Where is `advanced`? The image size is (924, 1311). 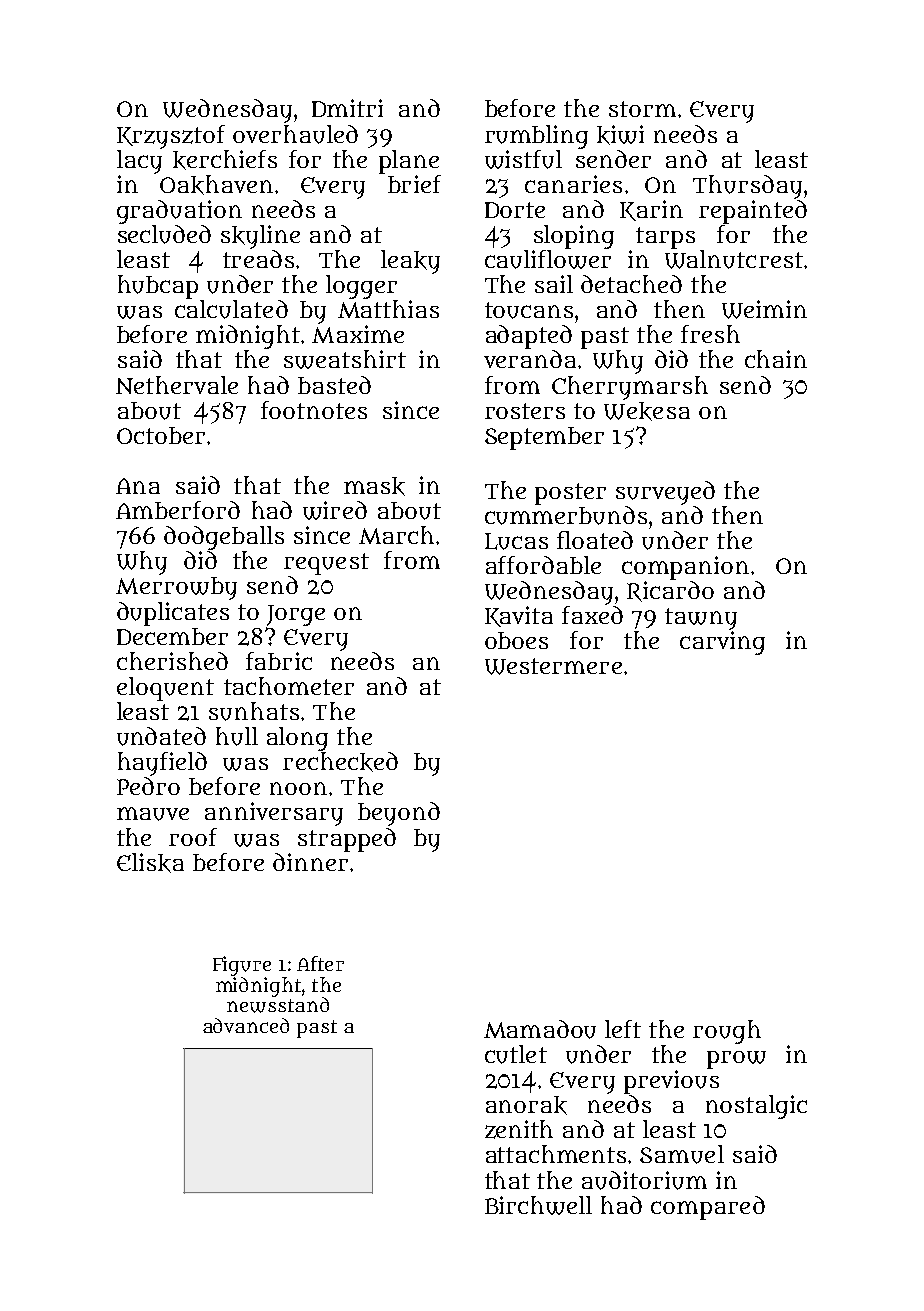
advanced is located at coordinates (246, 1025).
